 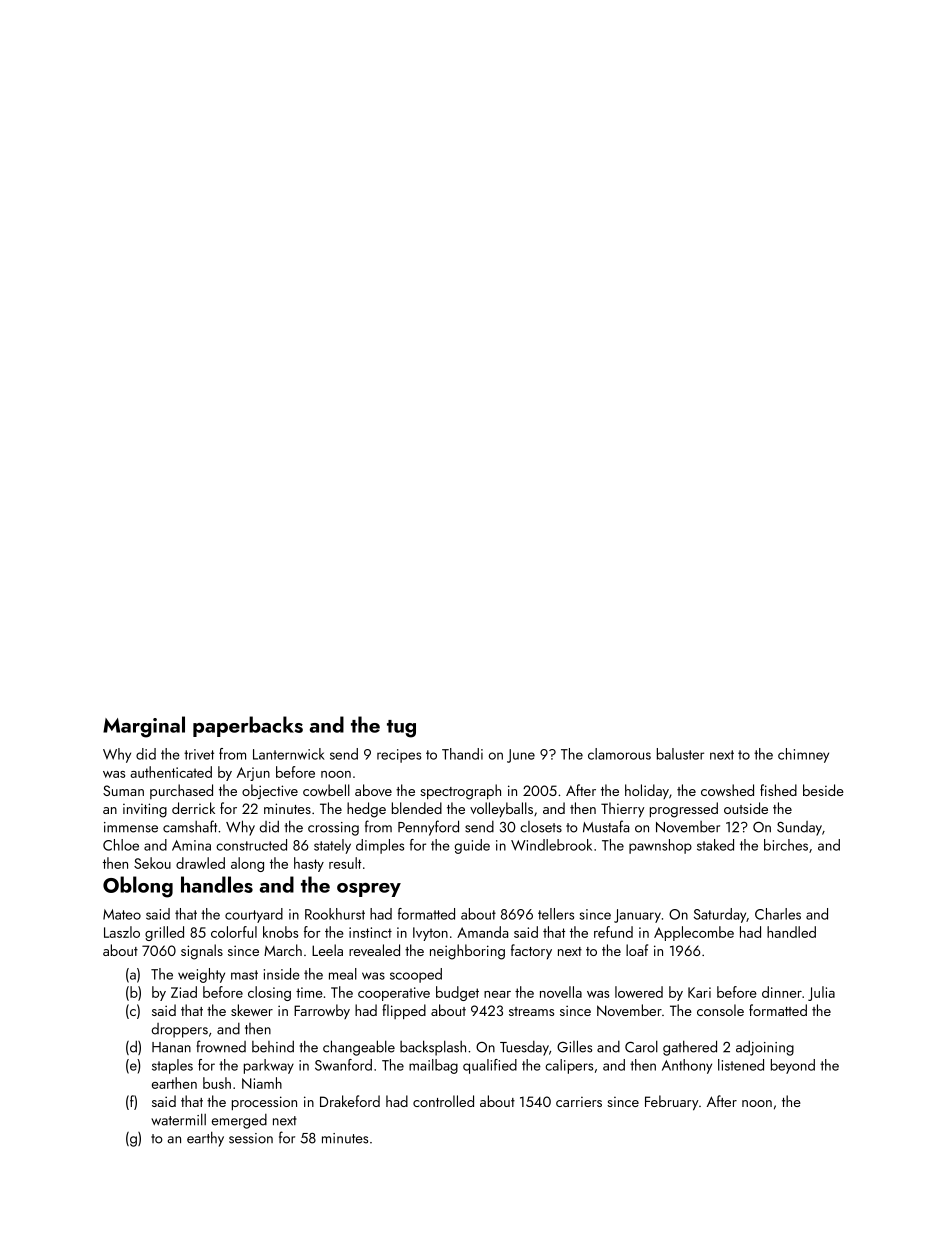 I want to click on signals, so click(x=202, y=952).
